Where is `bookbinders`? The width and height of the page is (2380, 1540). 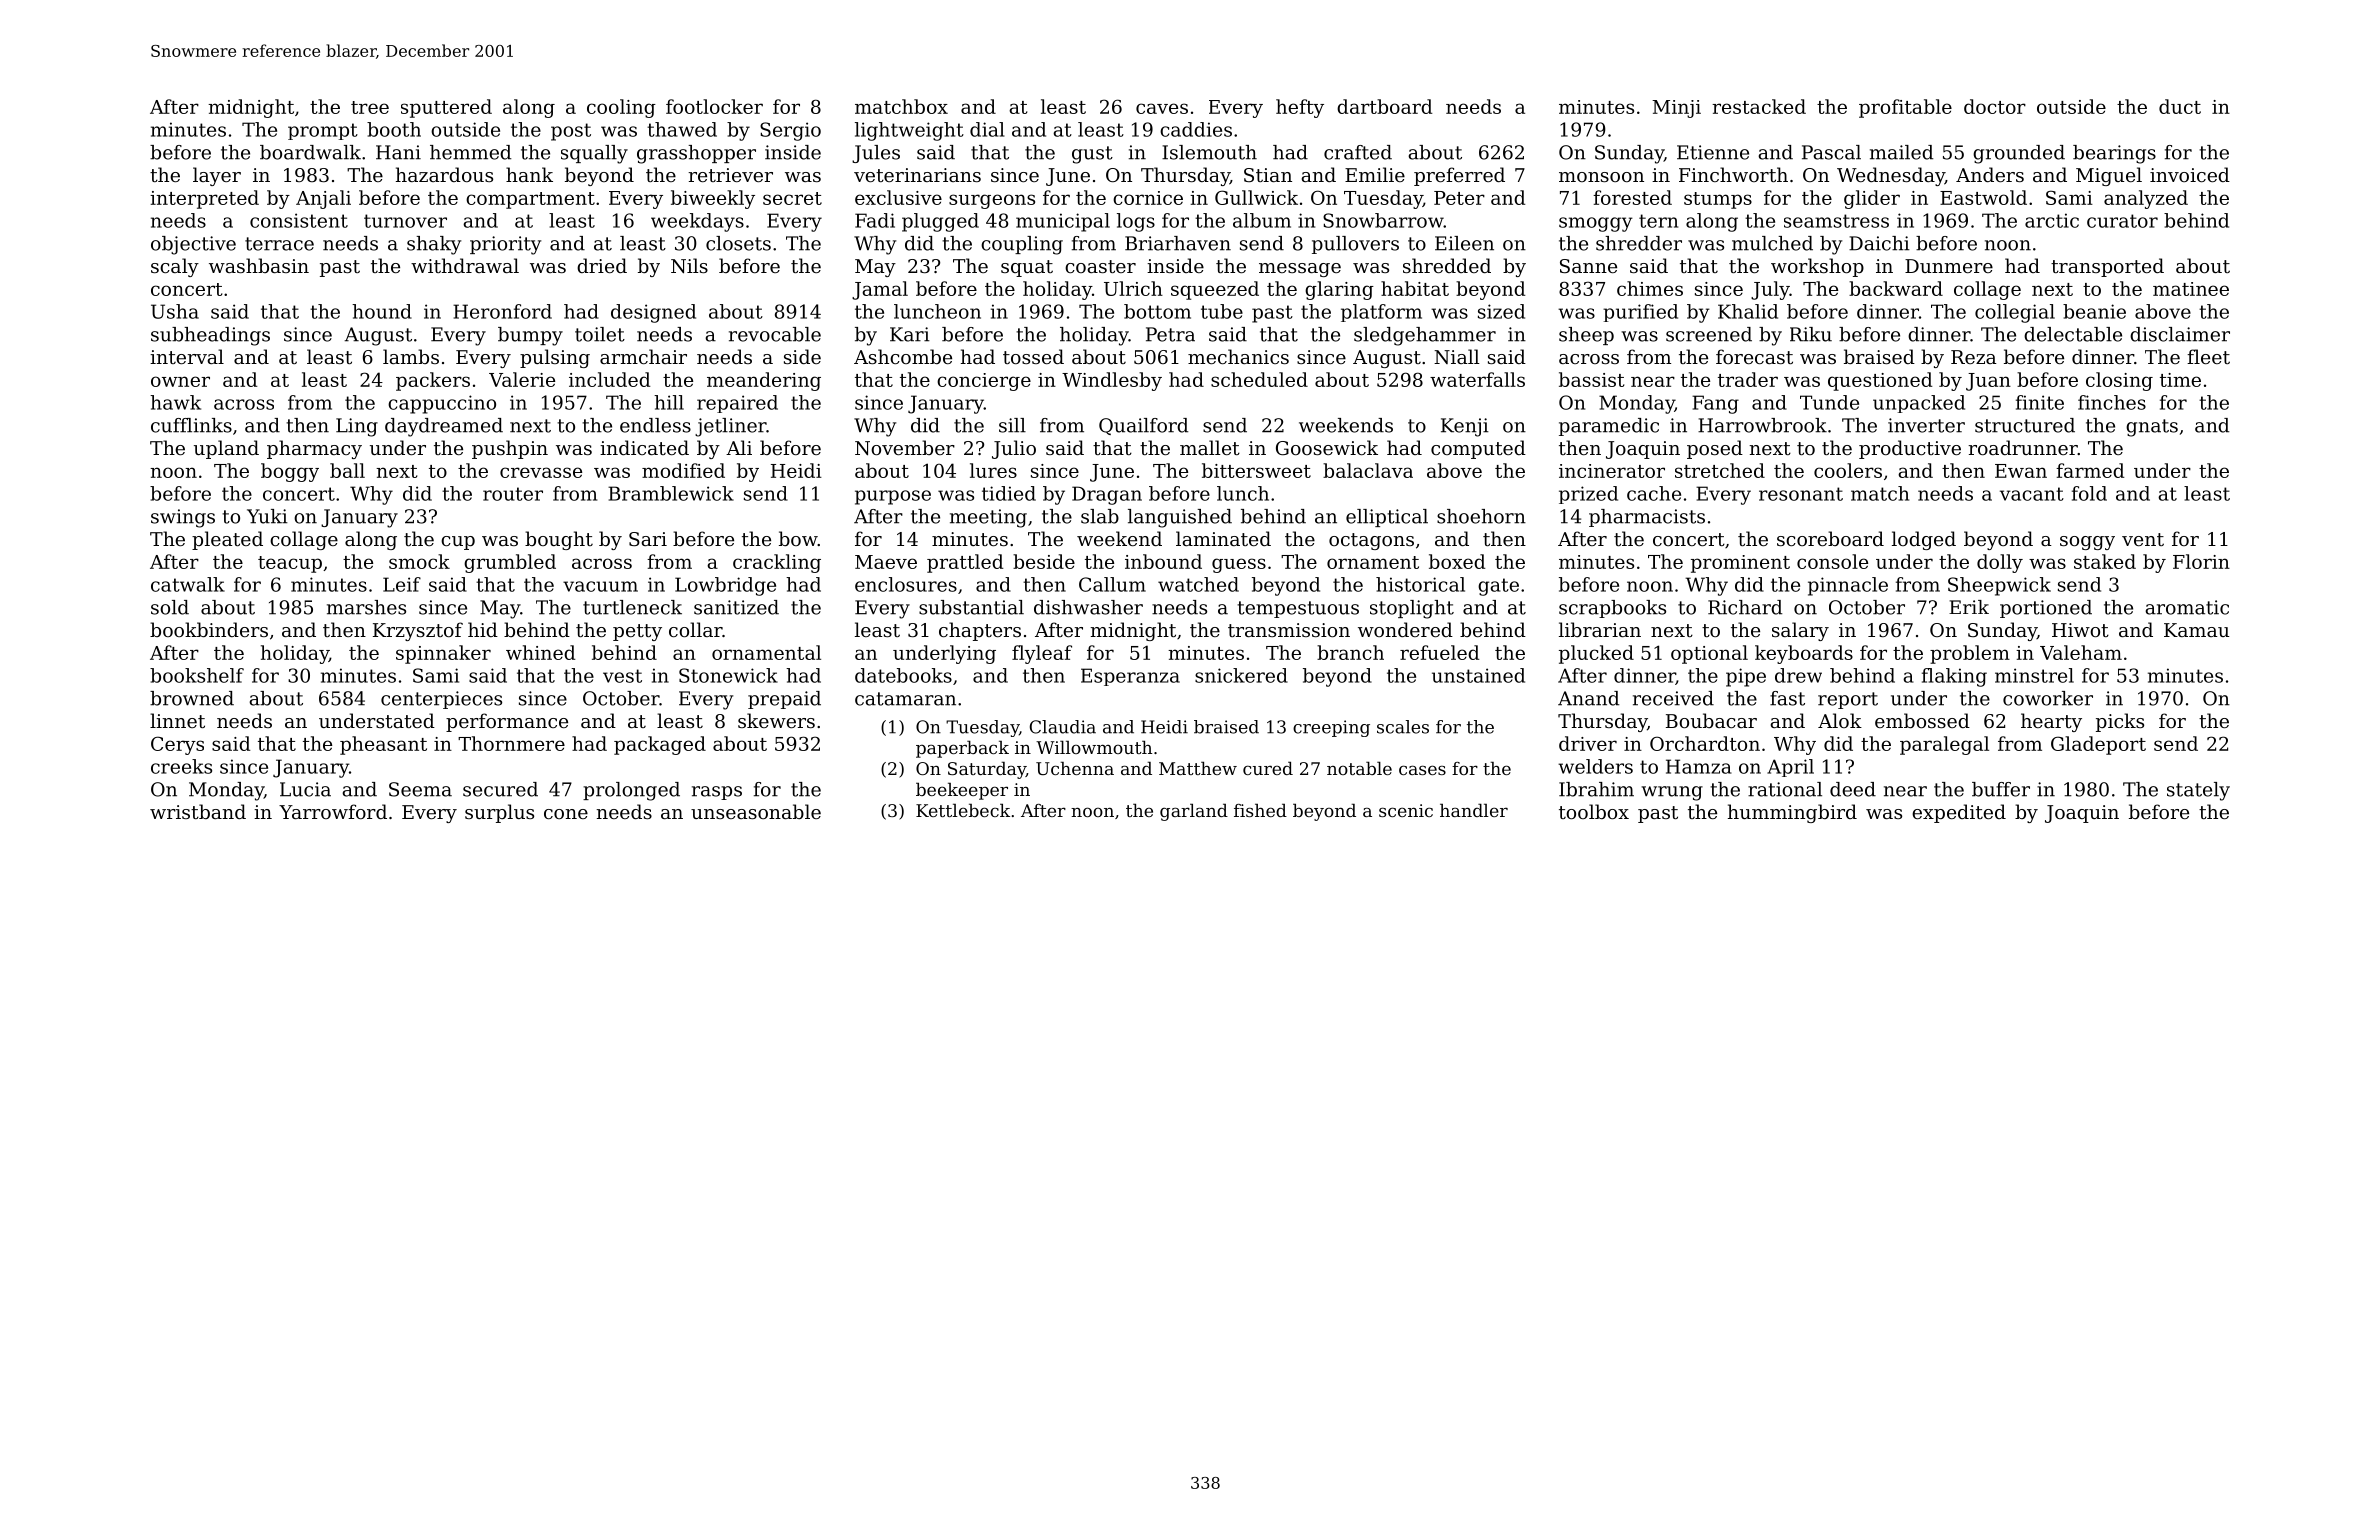 bookbinders is located at coordinates (209, 629).
